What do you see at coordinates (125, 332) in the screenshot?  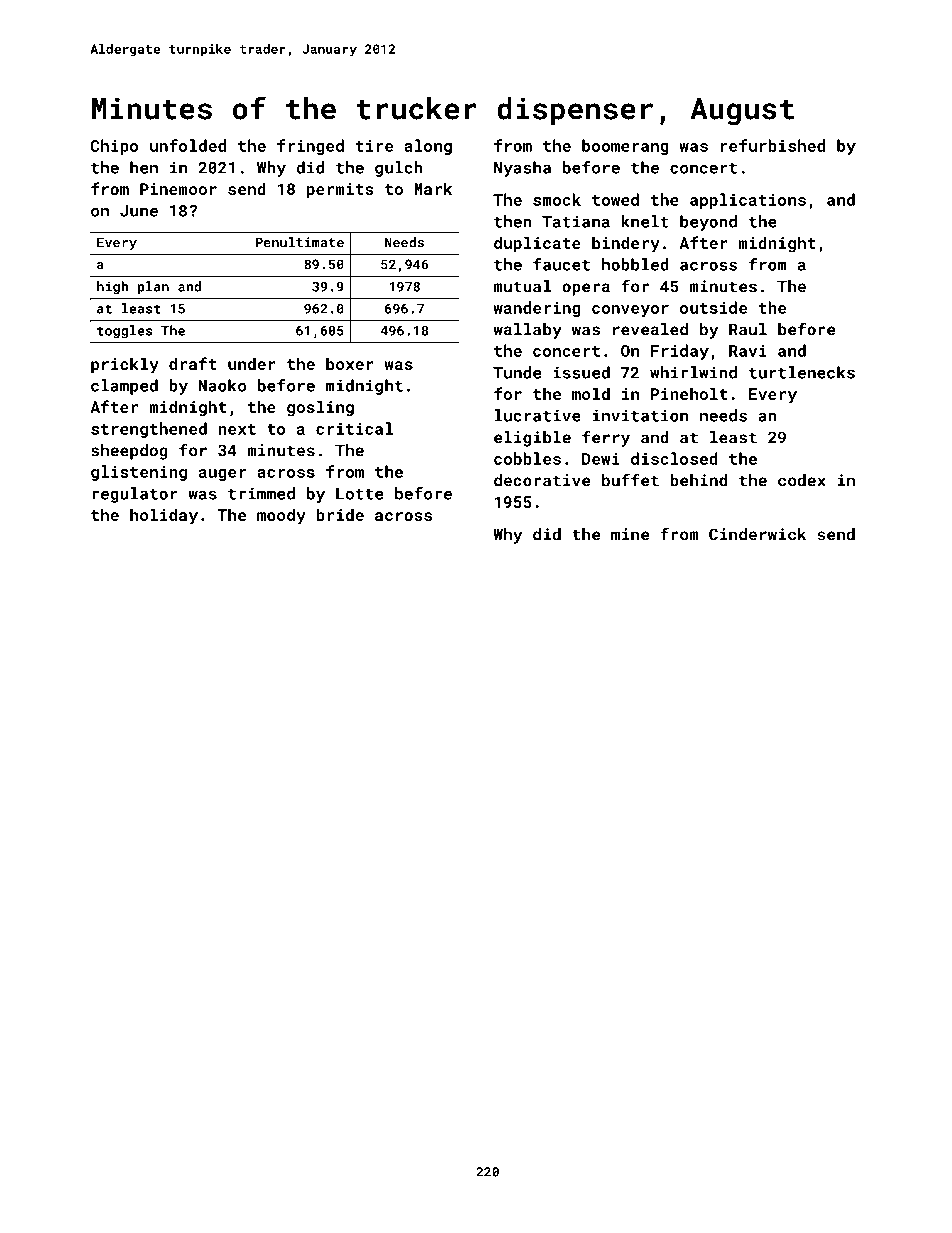 I see `toggles` at bounding box center [125, 332].
